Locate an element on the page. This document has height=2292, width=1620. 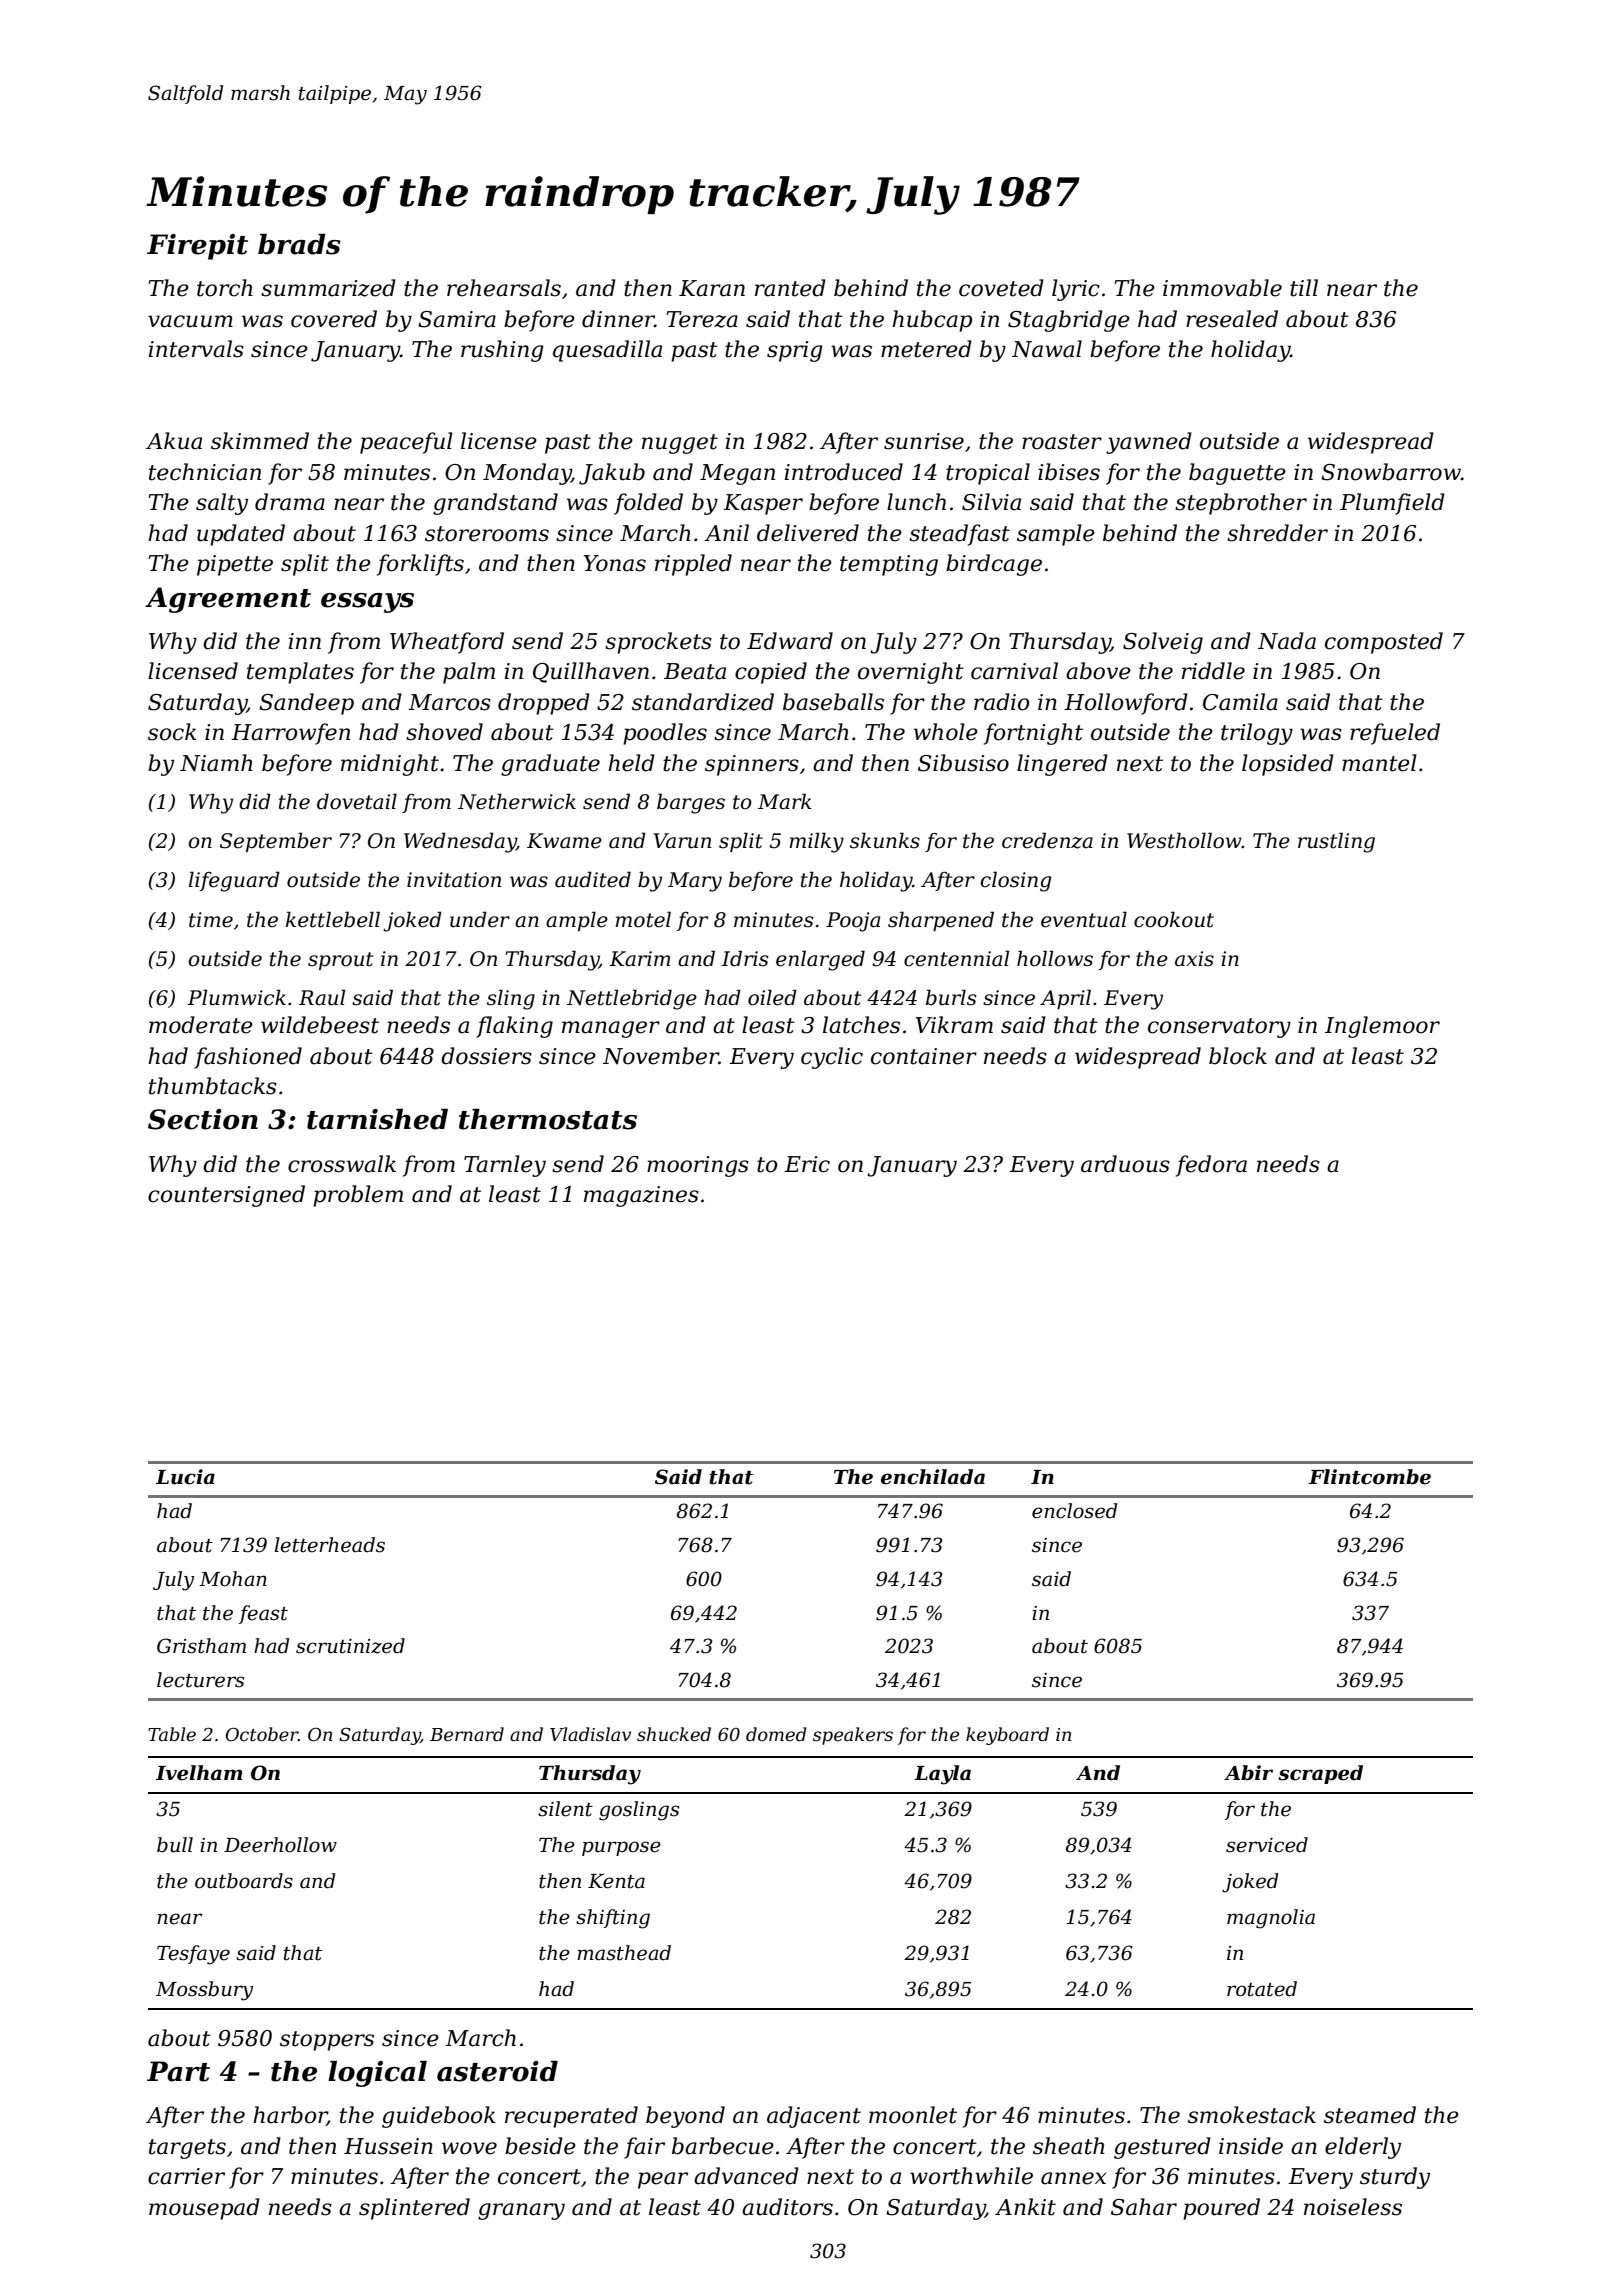
Gristham is located at coordinates (201, 1646).
